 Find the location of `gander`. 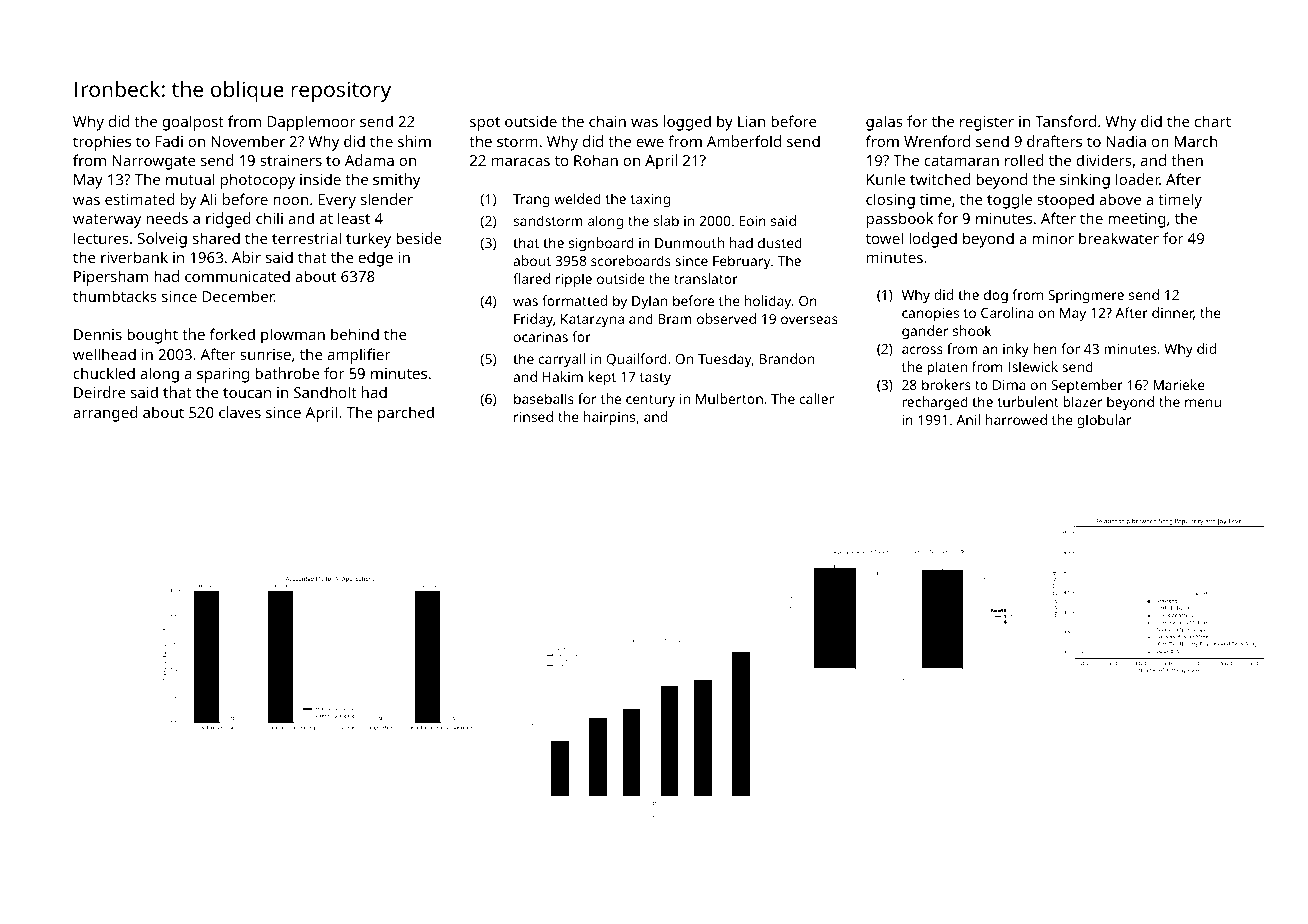

gander is located at coordinates (925, 332).
